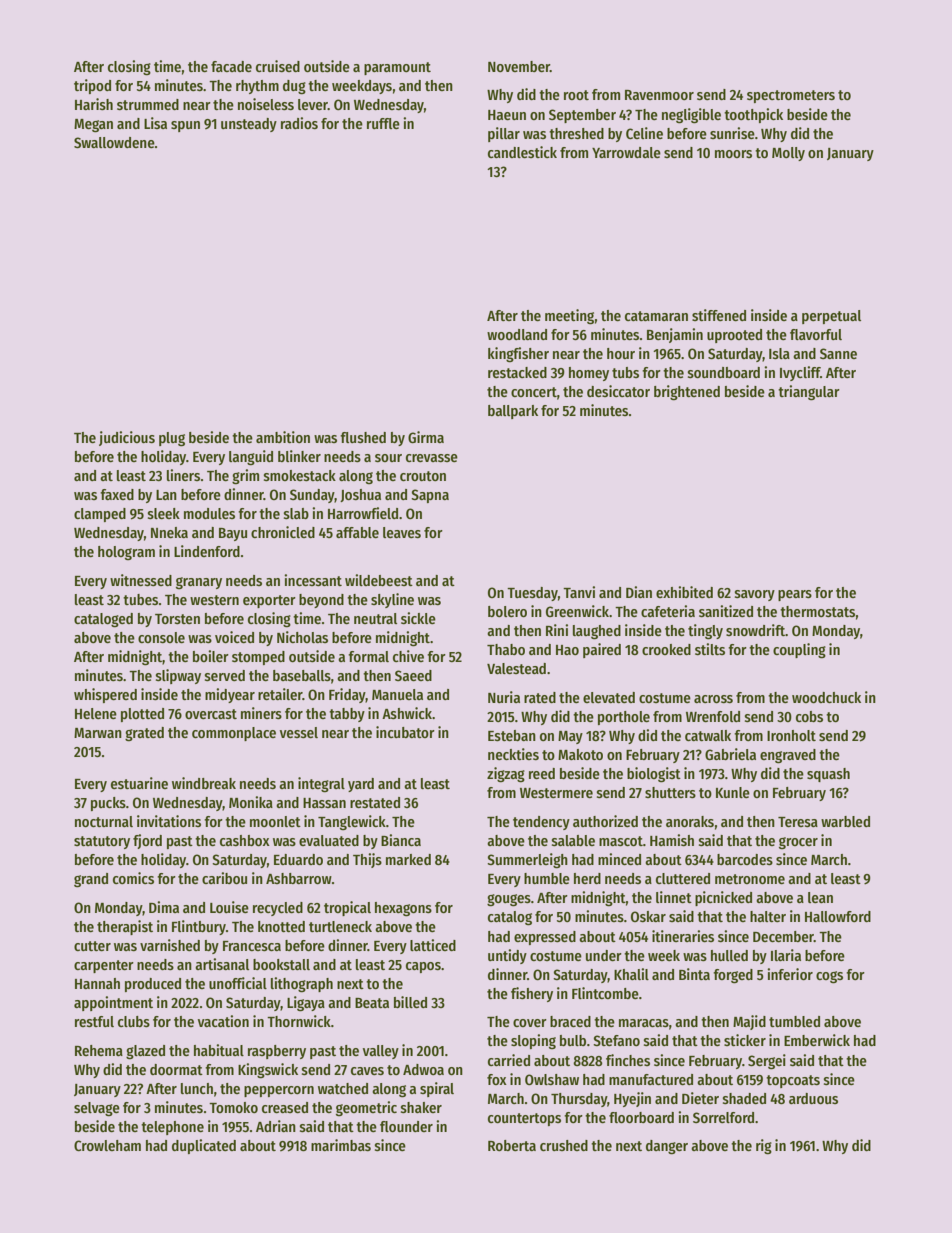 This screenshot has height=1233, width=952. Describe the element at coordinates (92, 86) in the screenshot. I see `tripod` at that location.
